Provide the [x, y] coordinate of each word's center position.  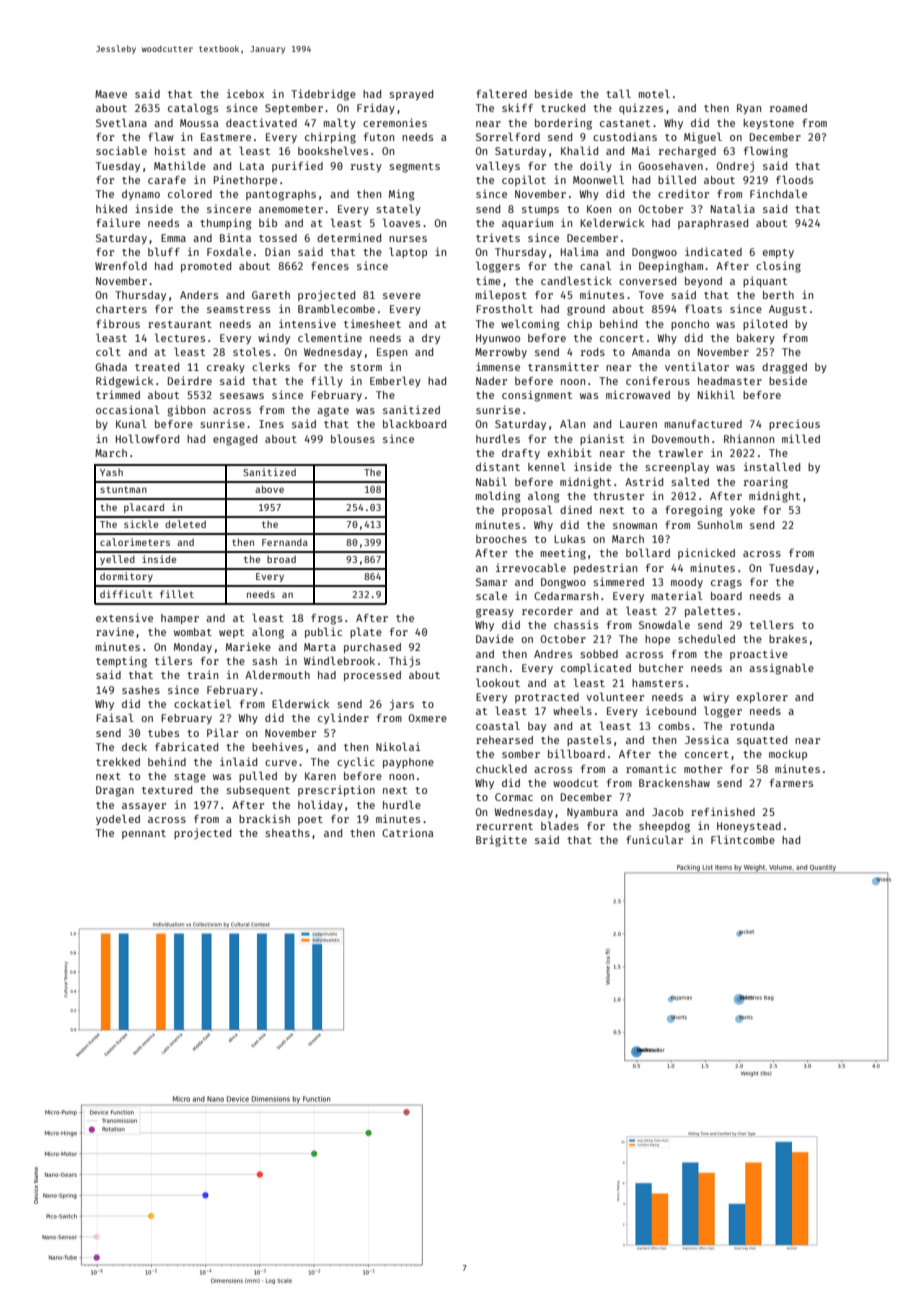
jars [402, 705]
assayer [144, 807]
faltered [501, 93]
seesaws [242, 396]
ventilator [697, 366]
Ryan [749, 109]
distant [498, 466]
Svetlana [121, 122]
